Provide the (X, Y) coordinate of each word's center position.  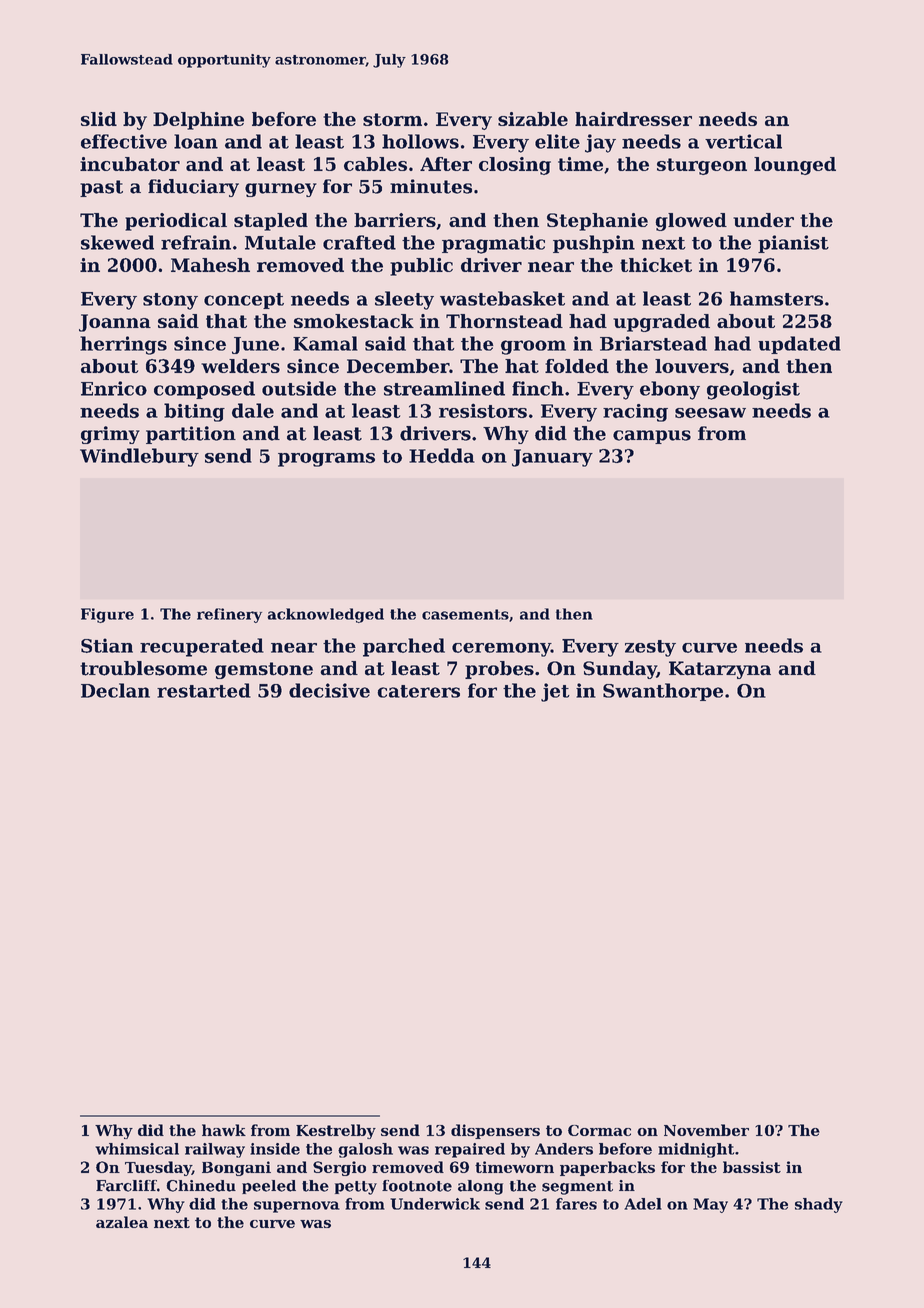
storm (392, 119)
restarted (204, 690)
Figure (107, 615)
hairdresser (633, 119)
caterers (418, 691)
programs (326, 460)
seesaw (710, 413)
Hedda (442, 455)
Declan (115, 690)
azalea (122, 1222)
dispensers (495, 1131)
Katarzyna (720, 670)
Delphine (198, 121)
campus (652, 437)
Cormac (599, 1130)
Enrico (114, 388)
